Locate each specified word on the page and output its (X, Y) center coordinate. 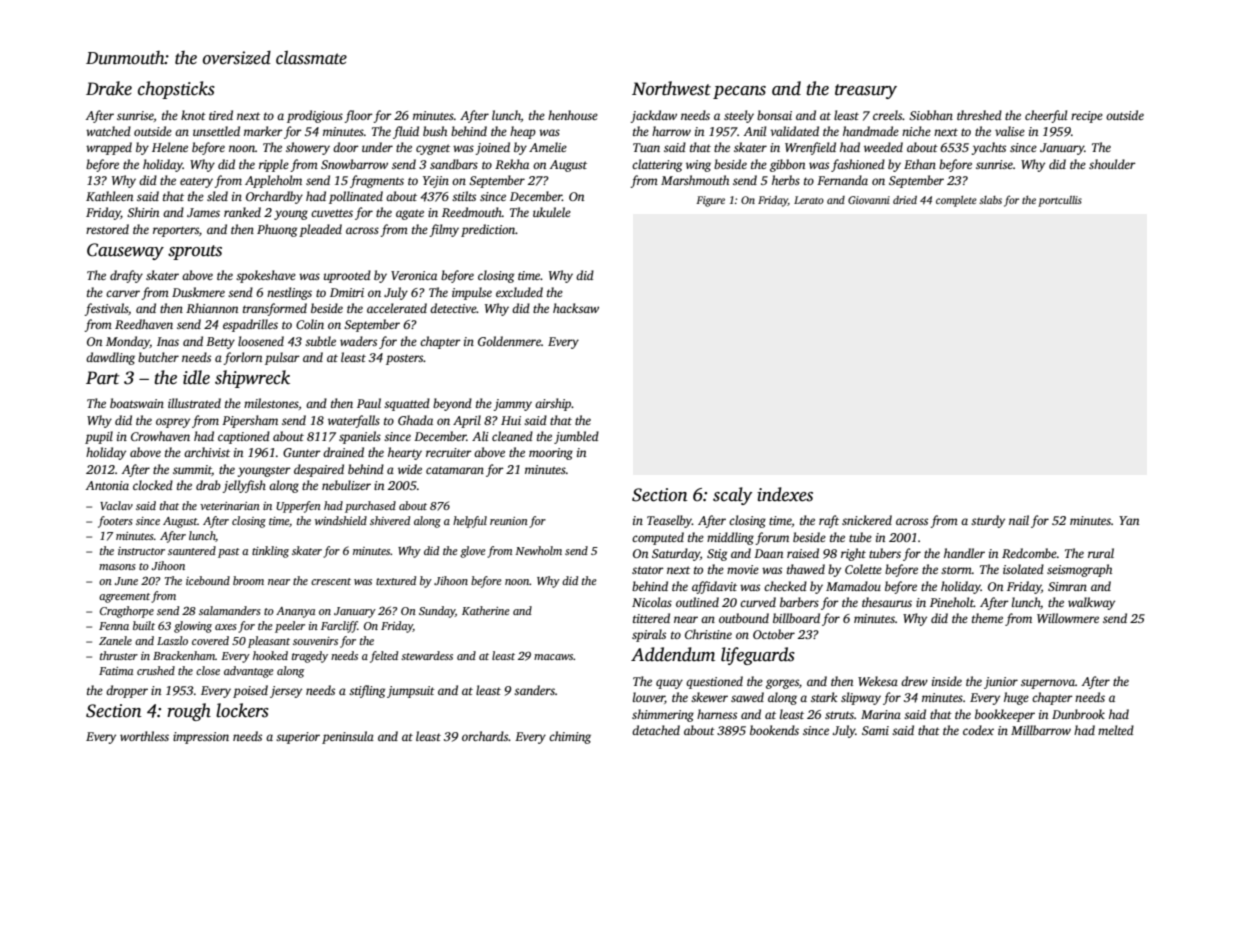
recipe (1087, 117)
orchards (485, 736)
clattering (657, 165)
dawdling (110, 358)
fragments (377, 181)
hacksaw (576, 308)
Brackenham (184, 655)
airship (553, 404)
